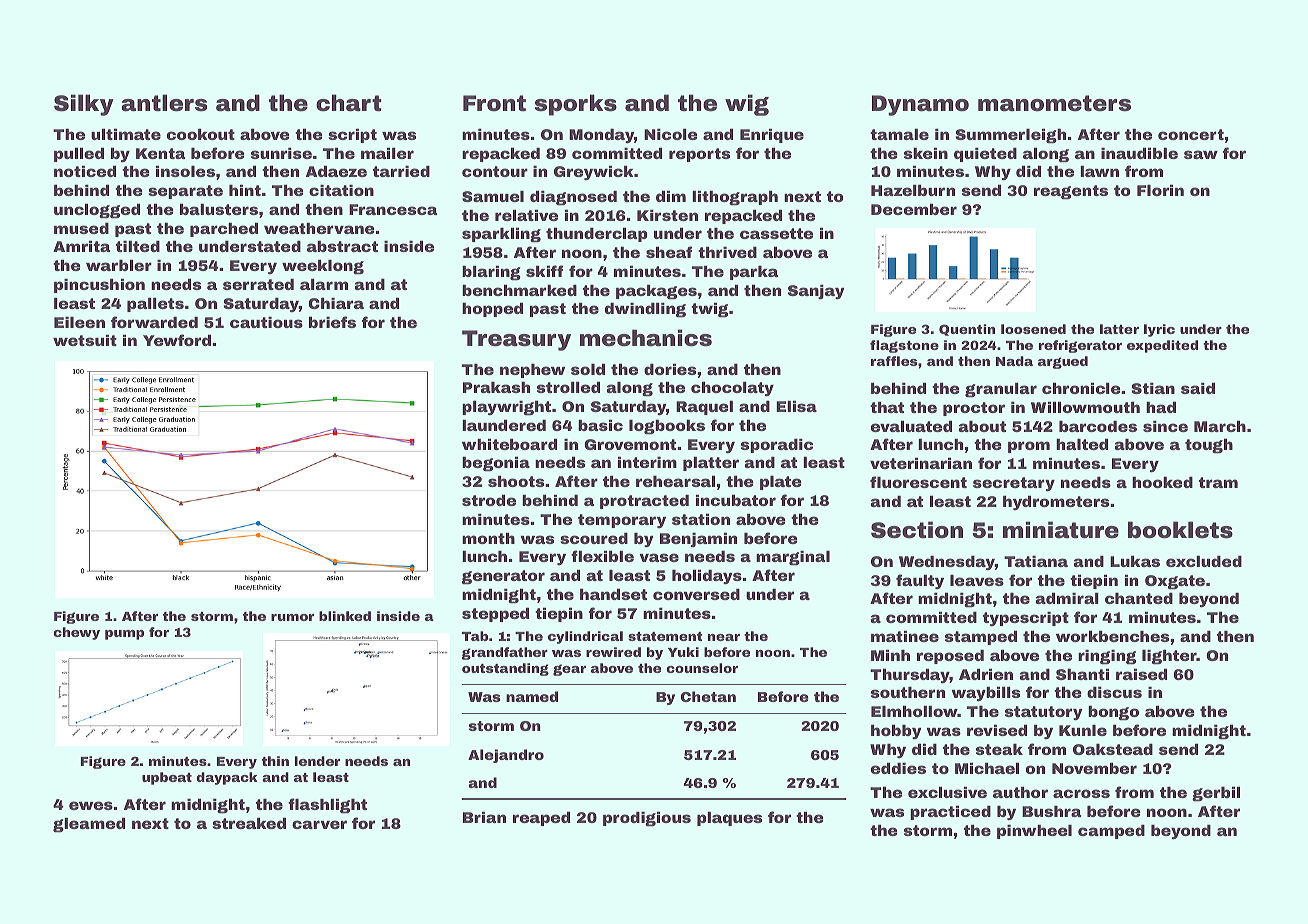 The image size is (1308, 924). I want to click on handset, so click(613, 594).
